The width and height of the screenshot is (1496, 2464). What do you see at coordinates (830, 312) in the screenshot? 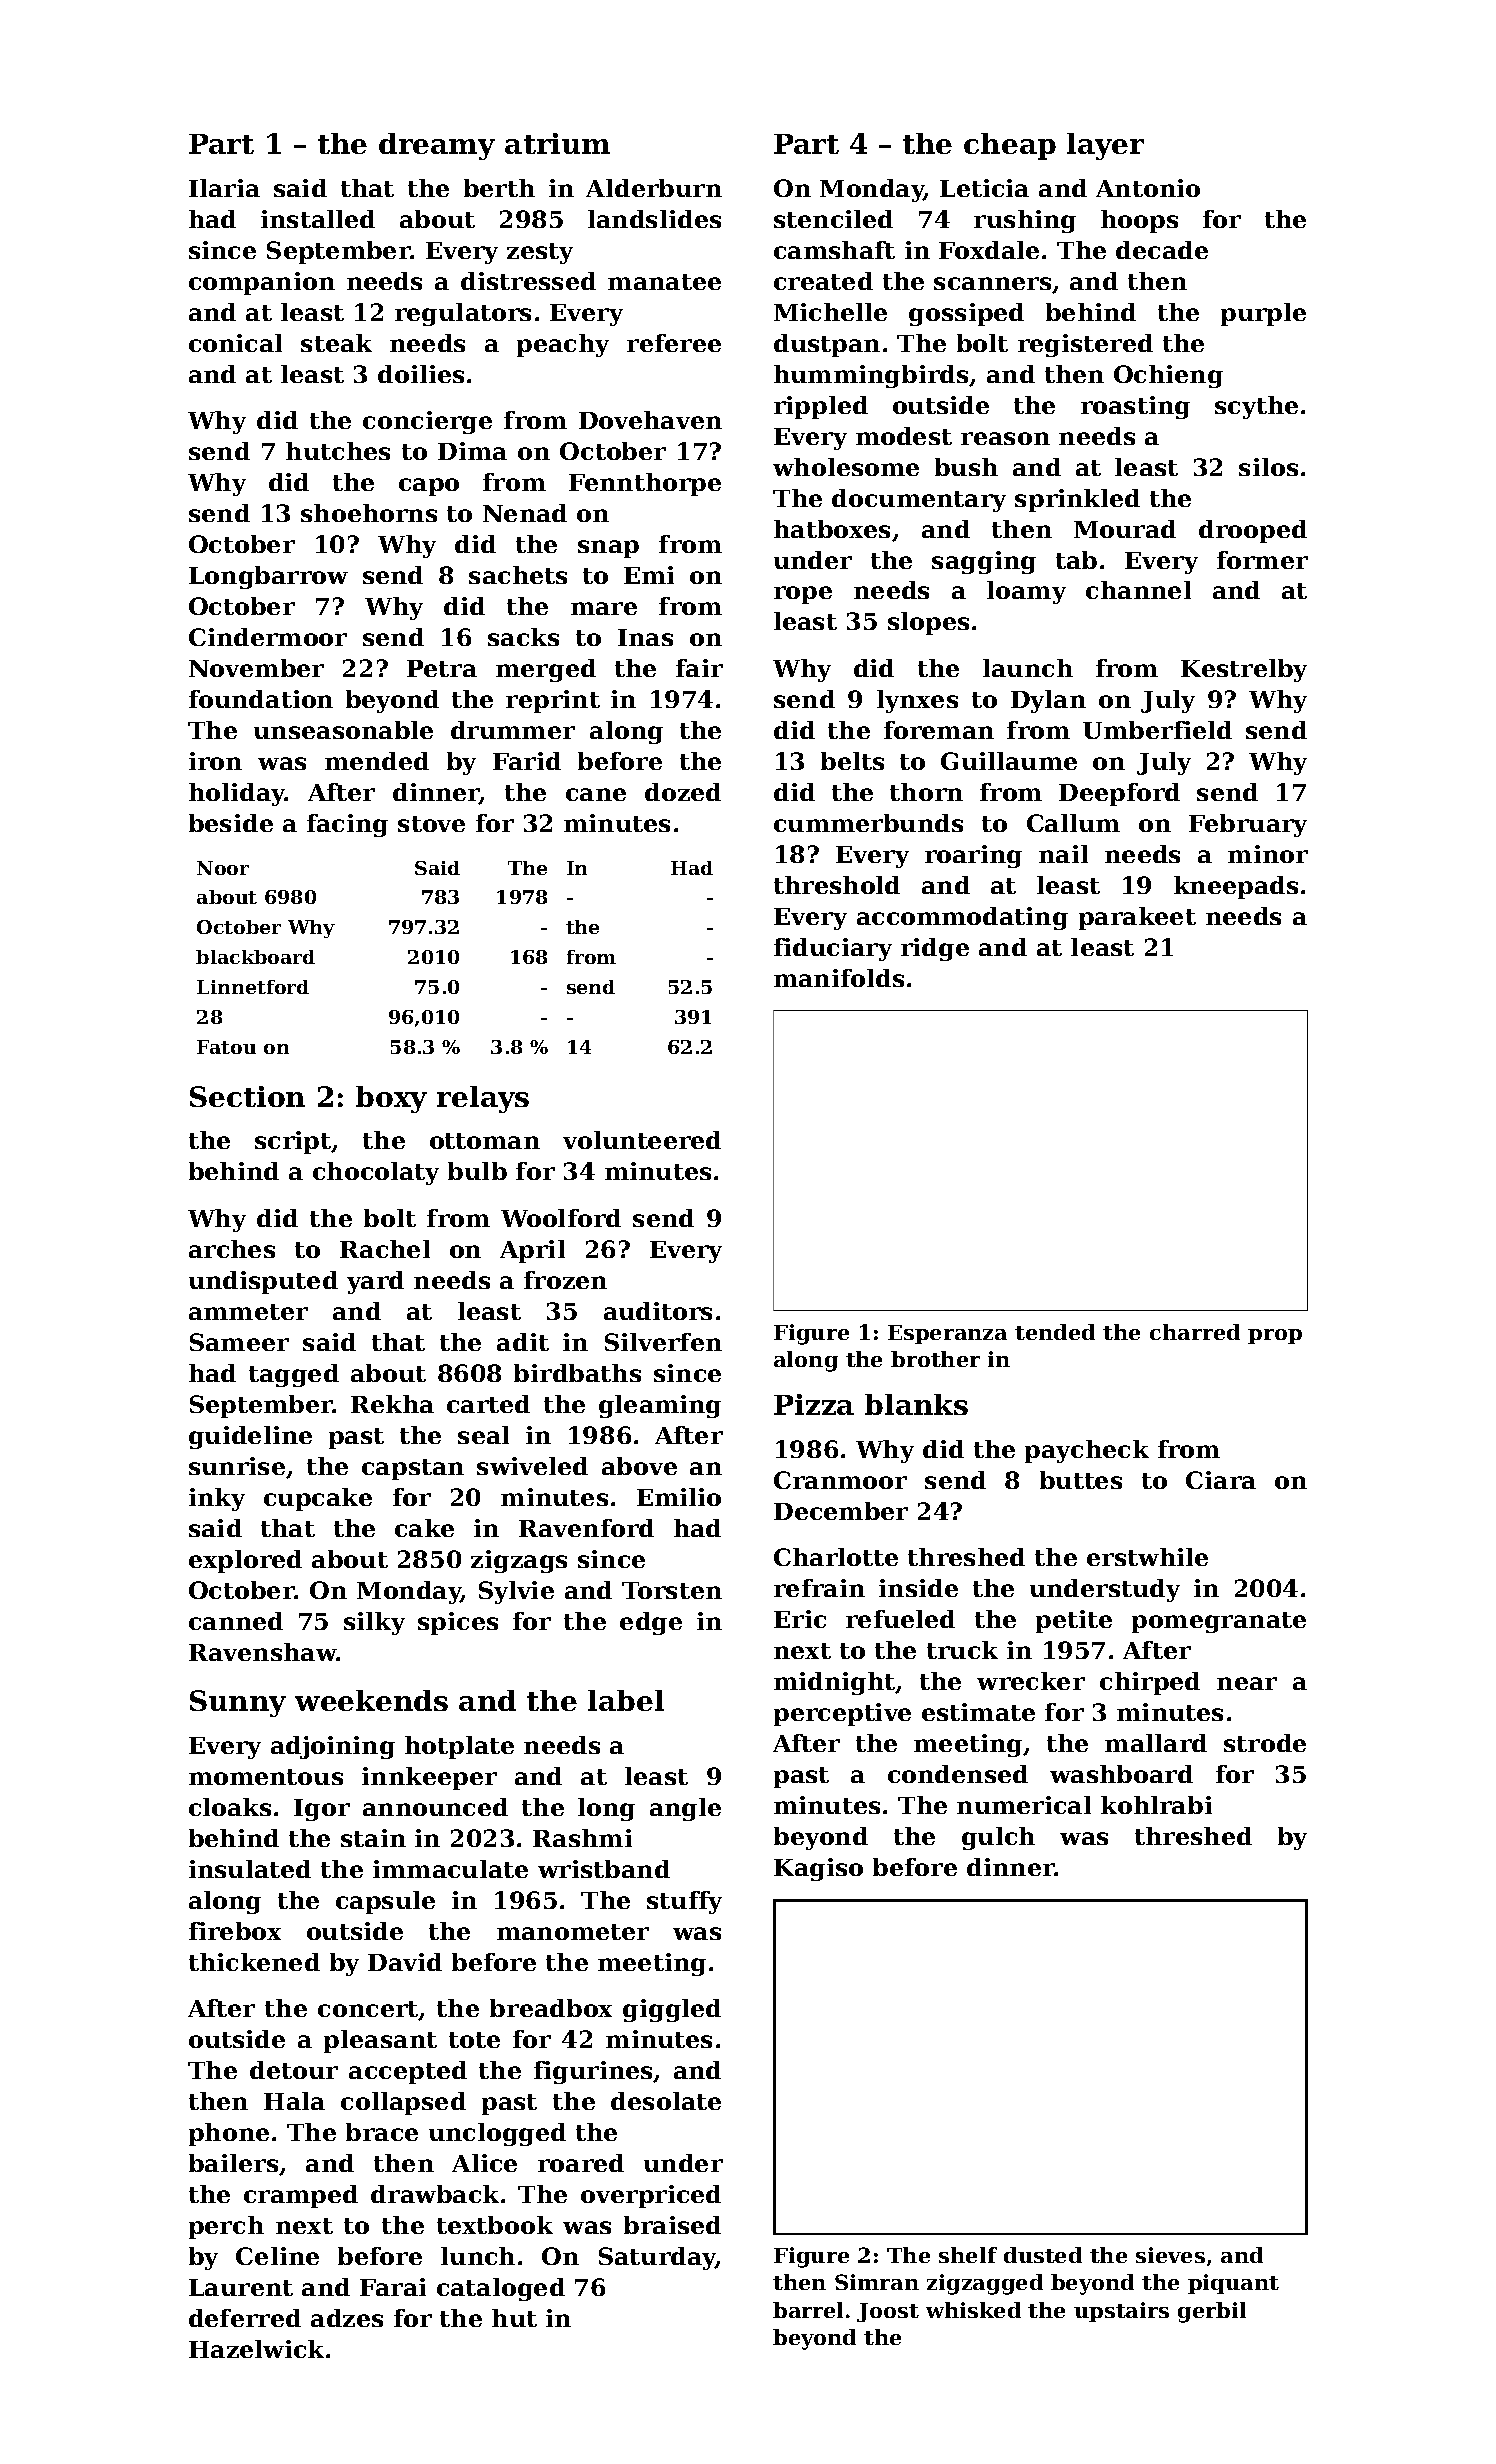
I see `Michelle` at bounding box center [830, 312].
